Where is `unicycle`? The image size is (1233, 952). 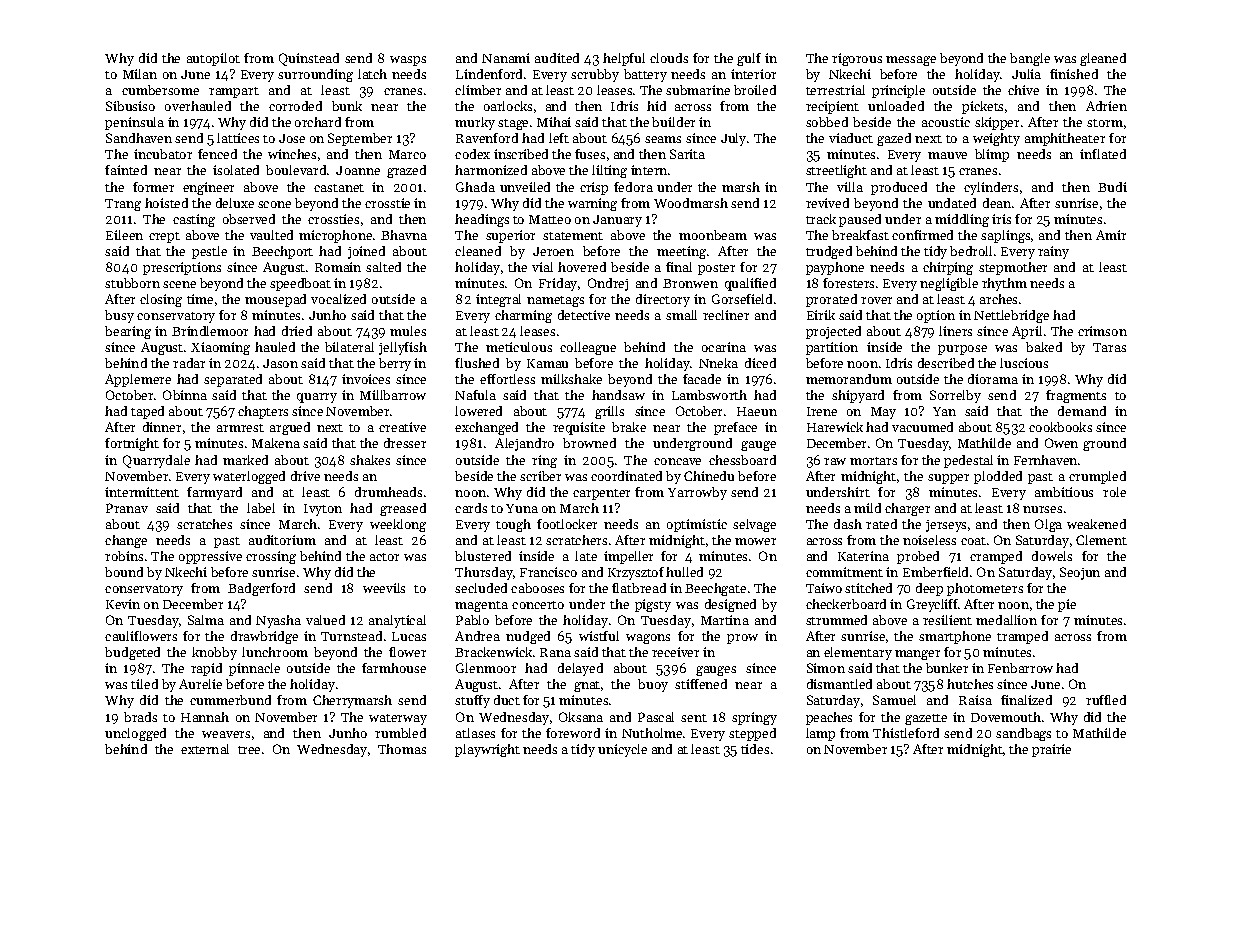
unicycle is located at coordinates (622, 750).
